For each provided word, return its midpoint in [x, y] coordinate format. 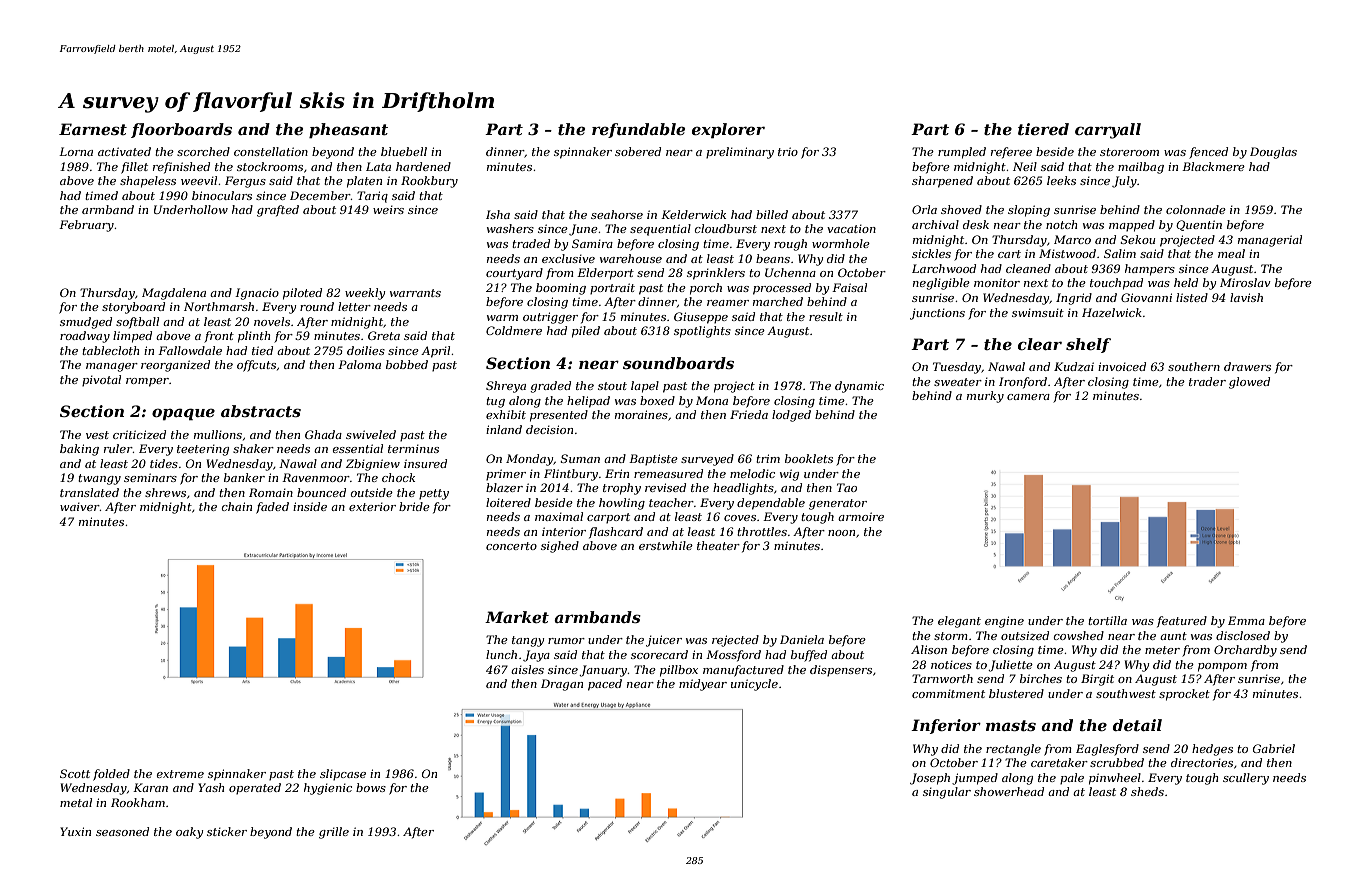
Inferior [946, 726]
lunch [501, 654]
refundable [638, 130]
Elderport [605, 274]
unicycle [754, 685]
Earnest [93, 129]
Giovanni [1146, 297]
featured [1182, 622]
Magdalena [174, 294]
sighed [560, 547]
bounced [321, 492]
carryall [1108, 131]
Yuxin [75, 831]
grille [334, 833]
